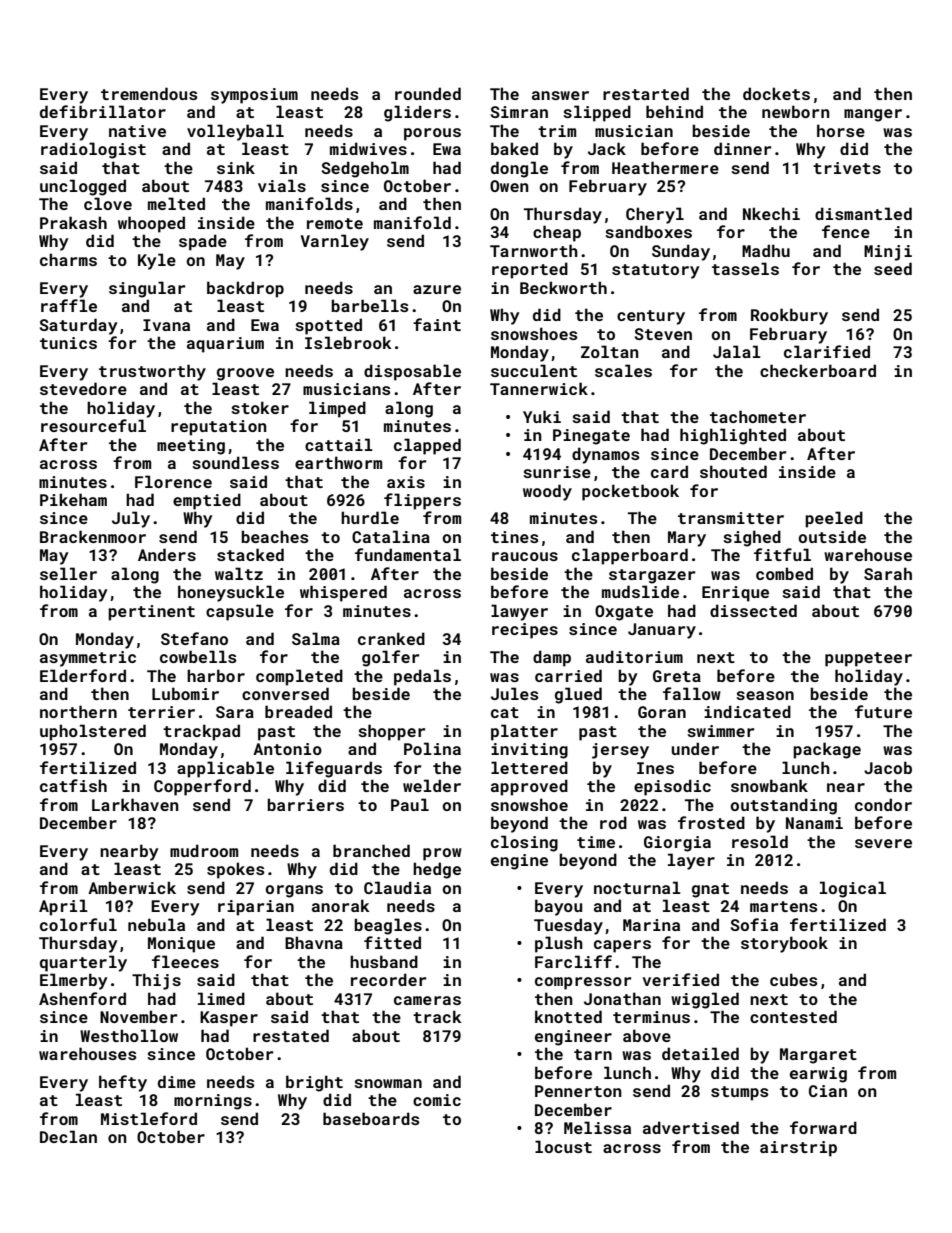 This image has width=952, height=1233. Describe the element at coordinates (776, 93) in the image. I see `dockets` at that location.
